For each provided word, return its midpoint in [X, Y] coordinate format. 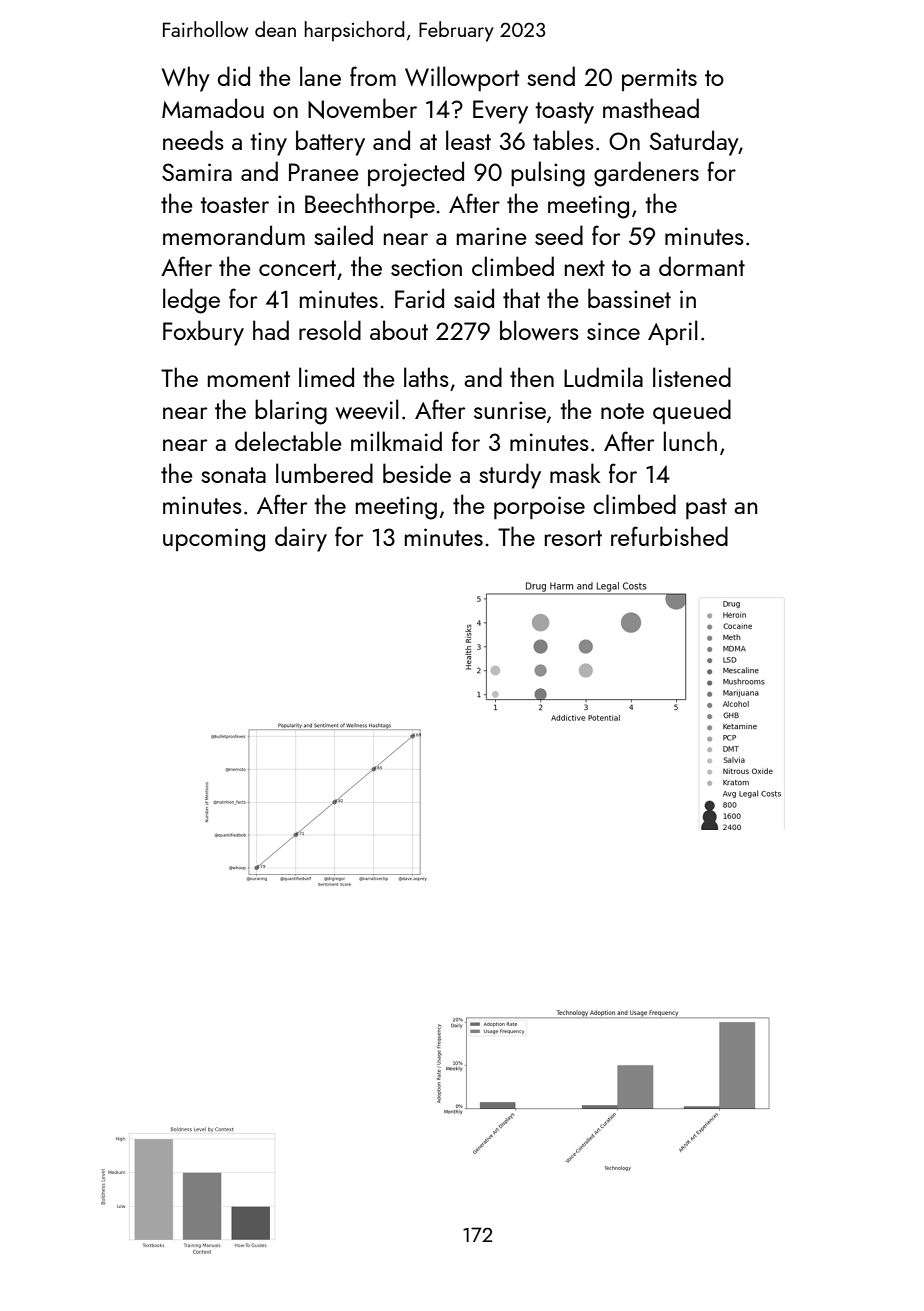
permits [659, 79]
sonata [233, 475]
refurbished [669, 536]
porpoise [539, 507]
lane [320, 76]
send [551, 76]
